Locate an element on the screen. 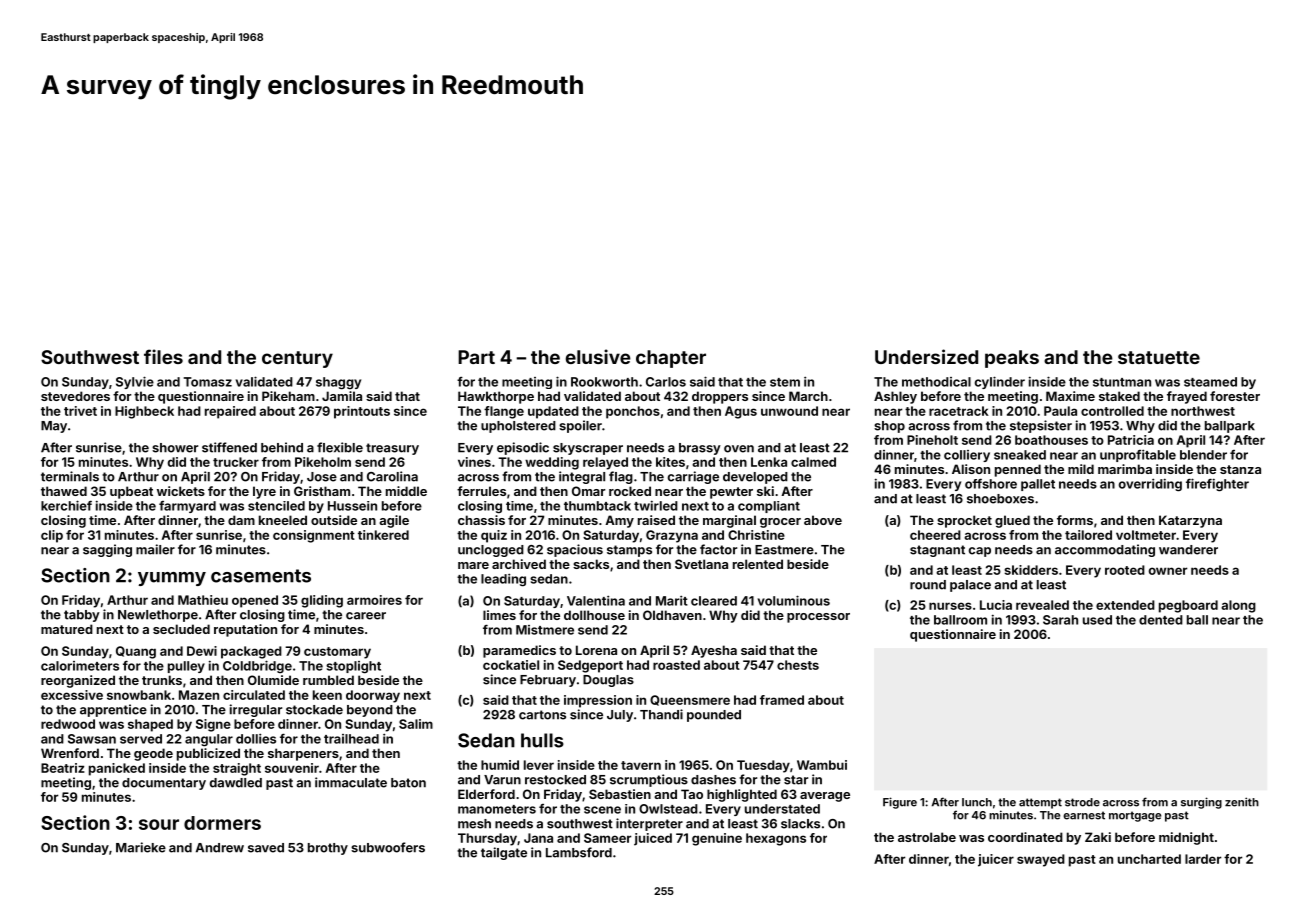  farmyard is located at coordinates (187, 507).
